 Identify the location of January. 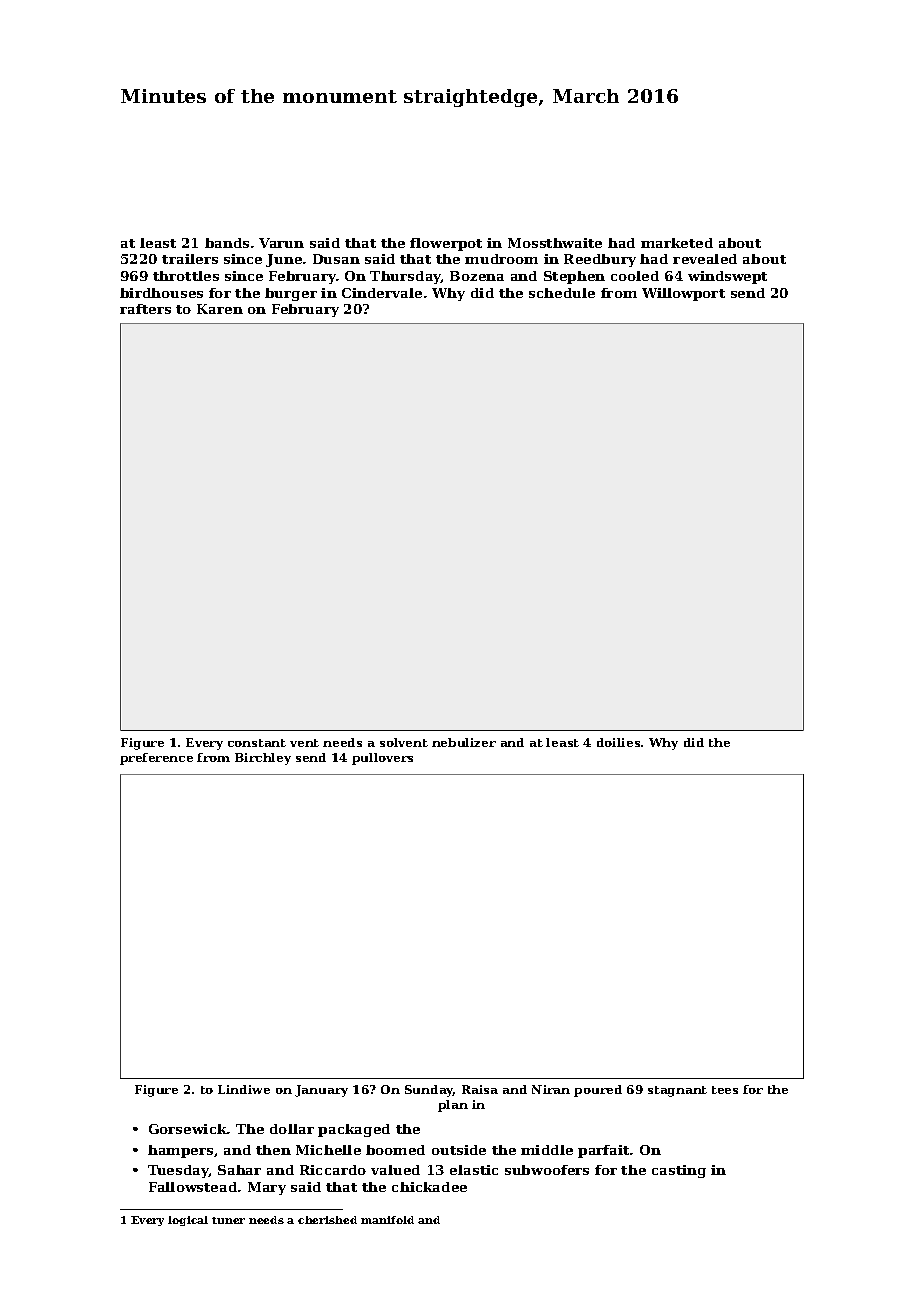
(321, 1091).
